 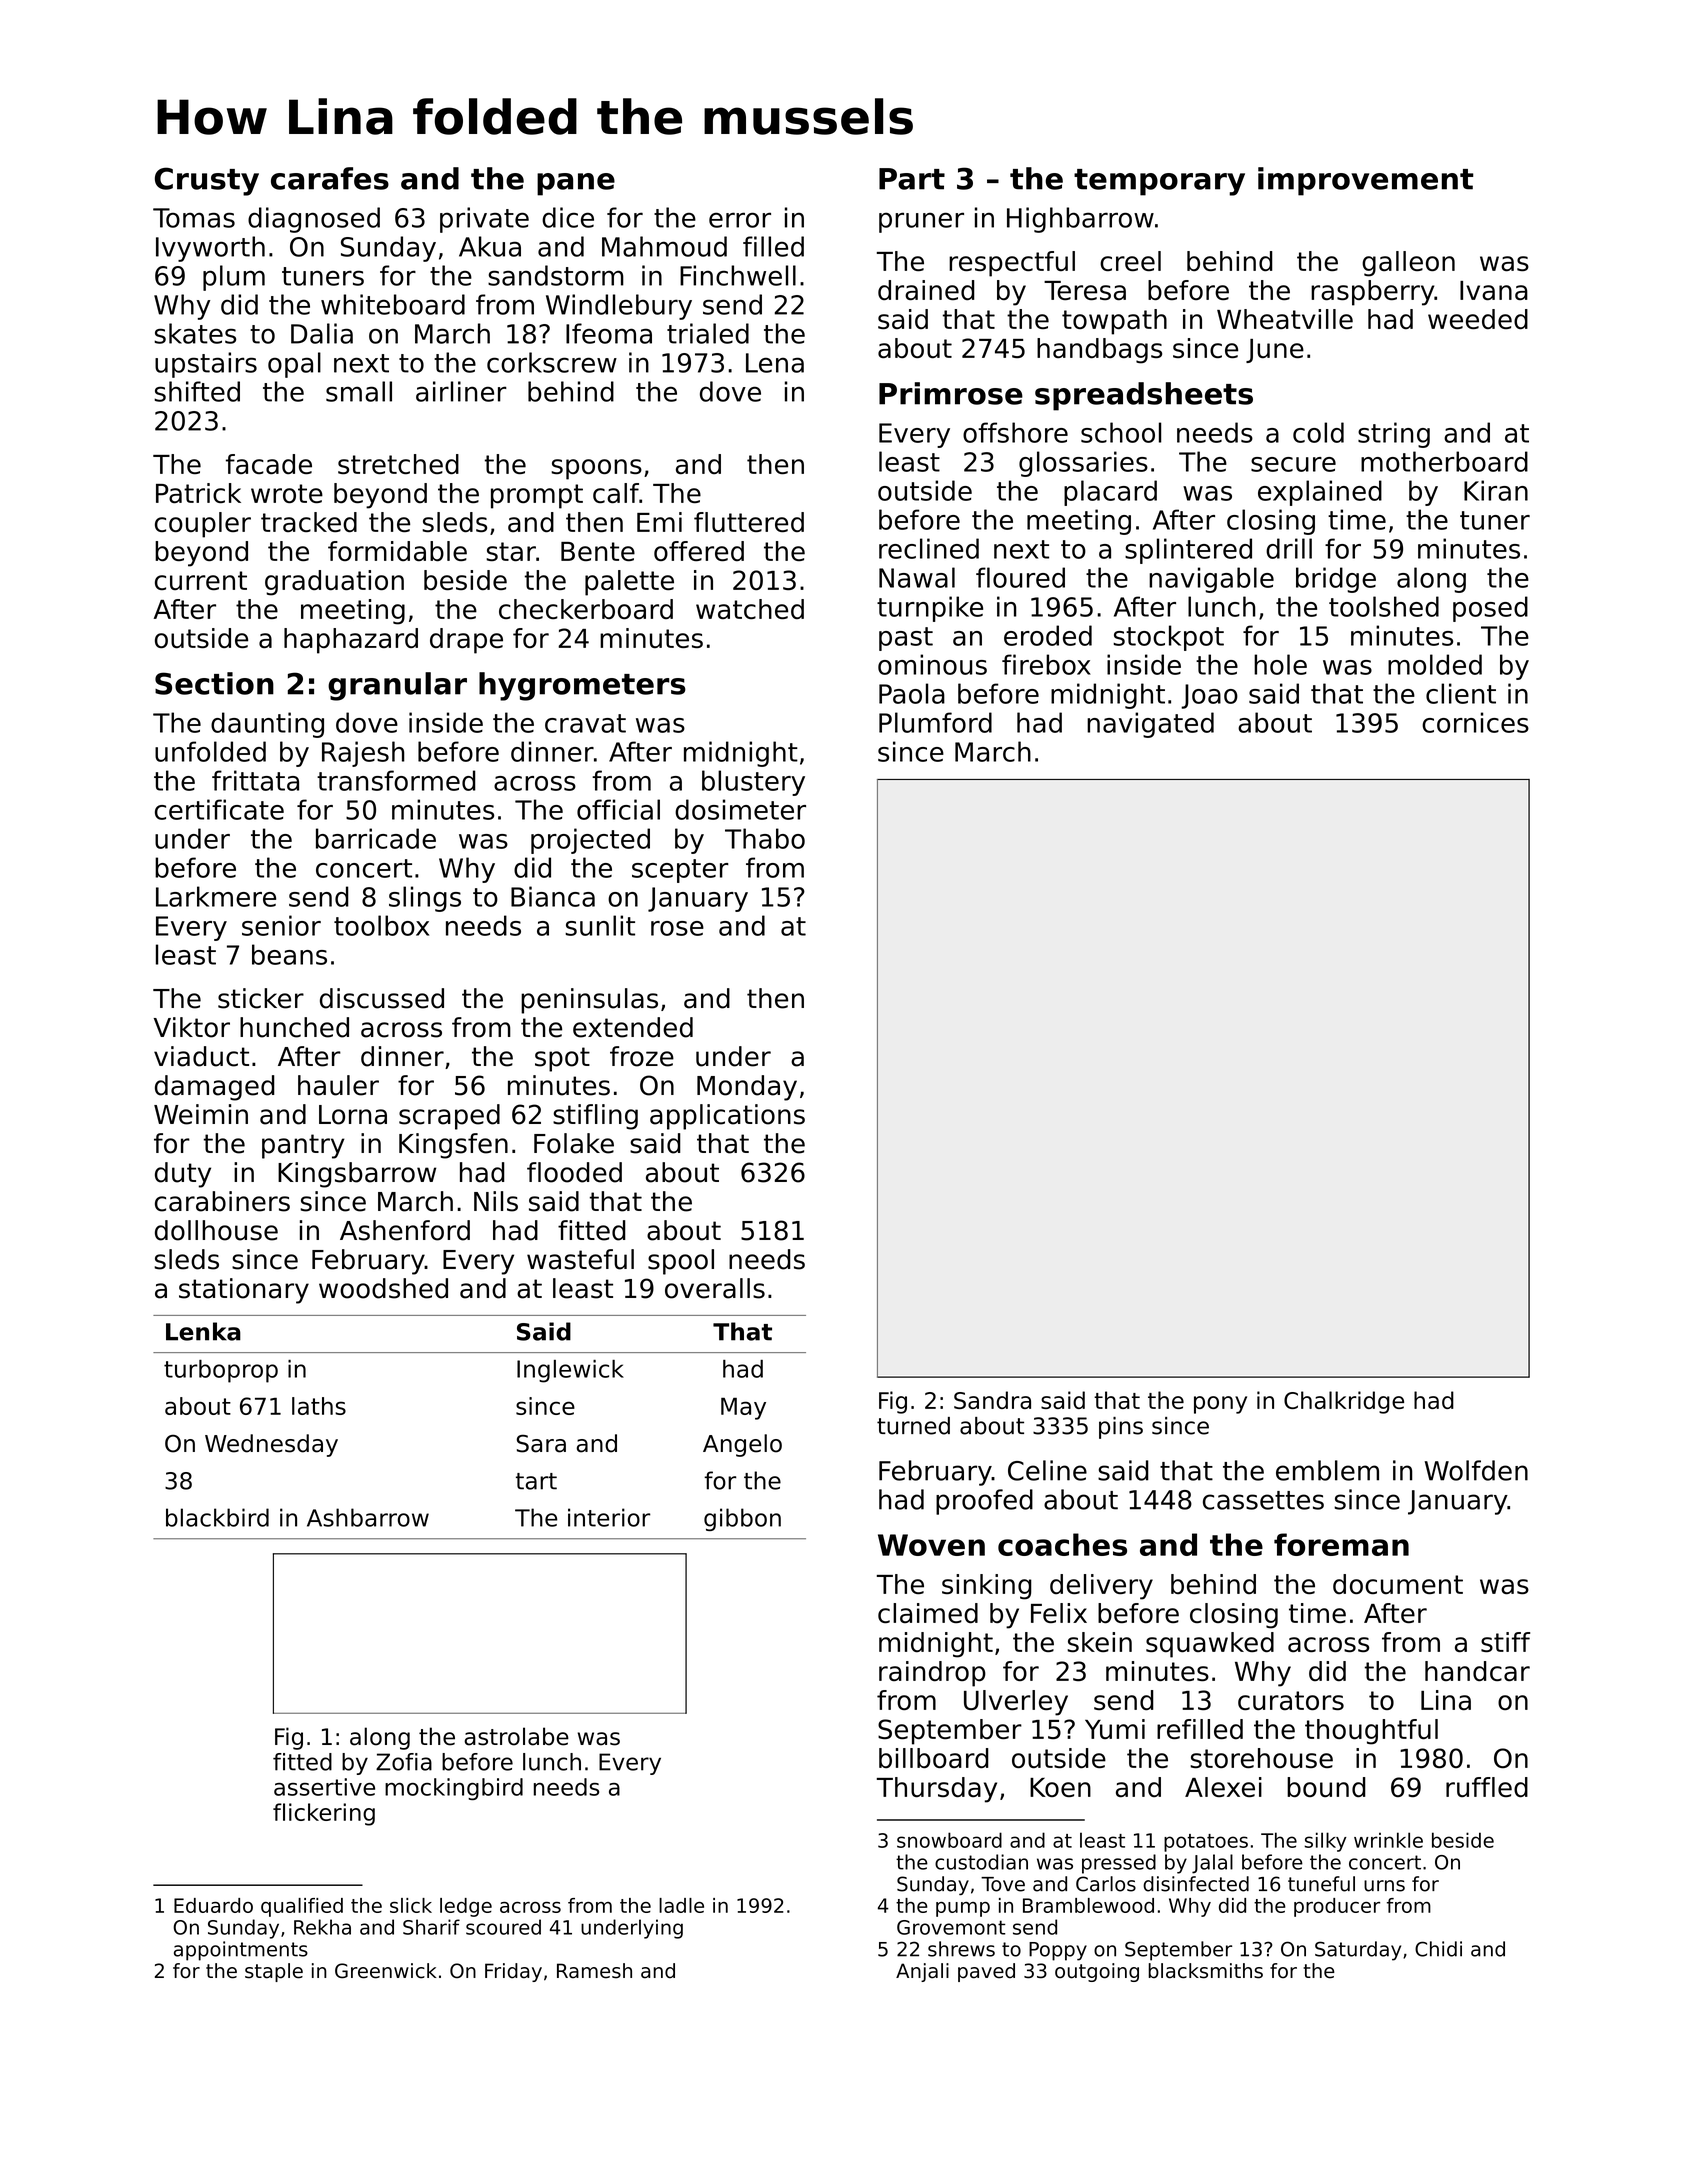 I want to click on Ivana, so click(x=1494, y=291).
